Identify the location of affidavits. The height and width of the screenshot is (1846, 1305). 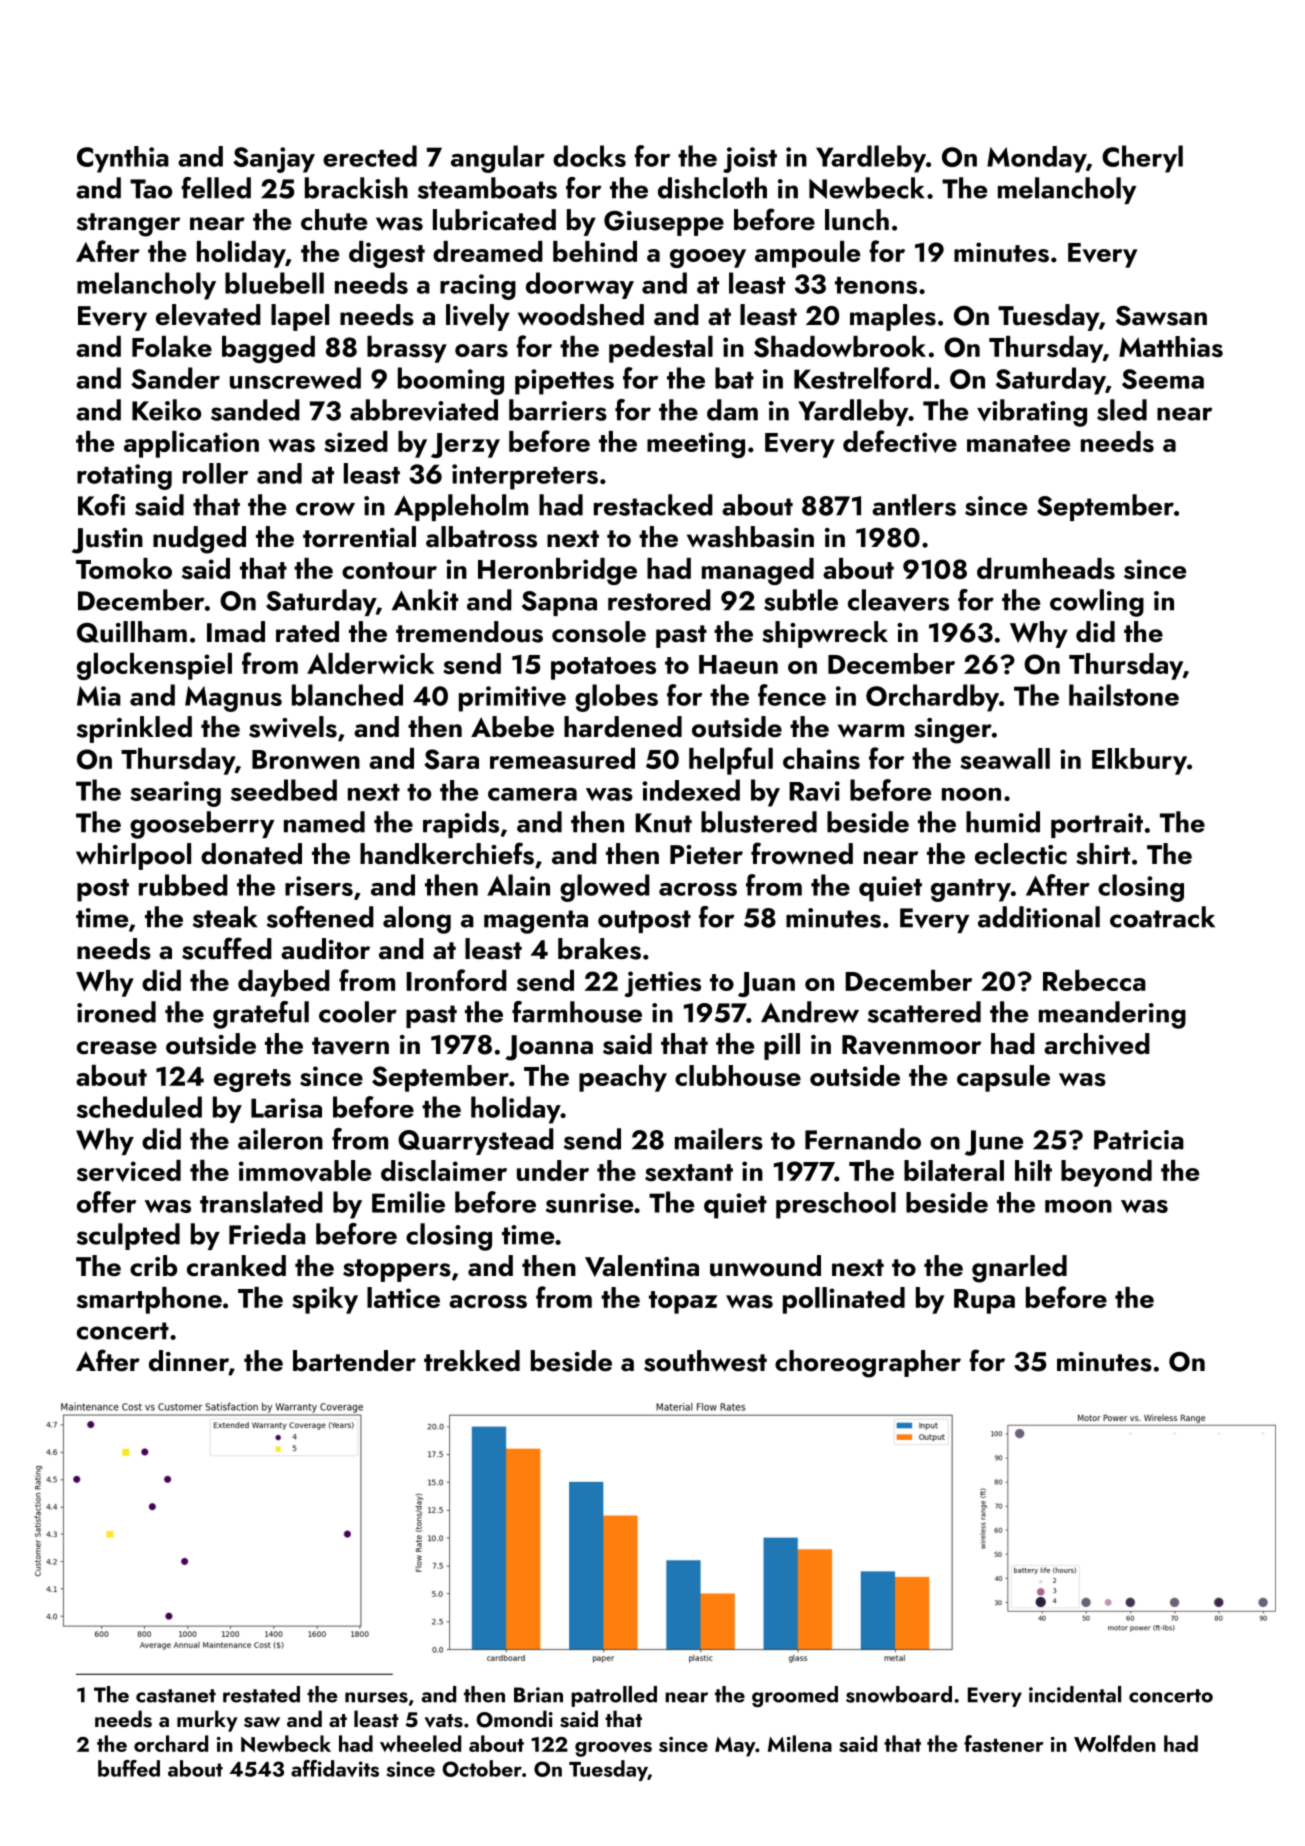
(335, 1768).
